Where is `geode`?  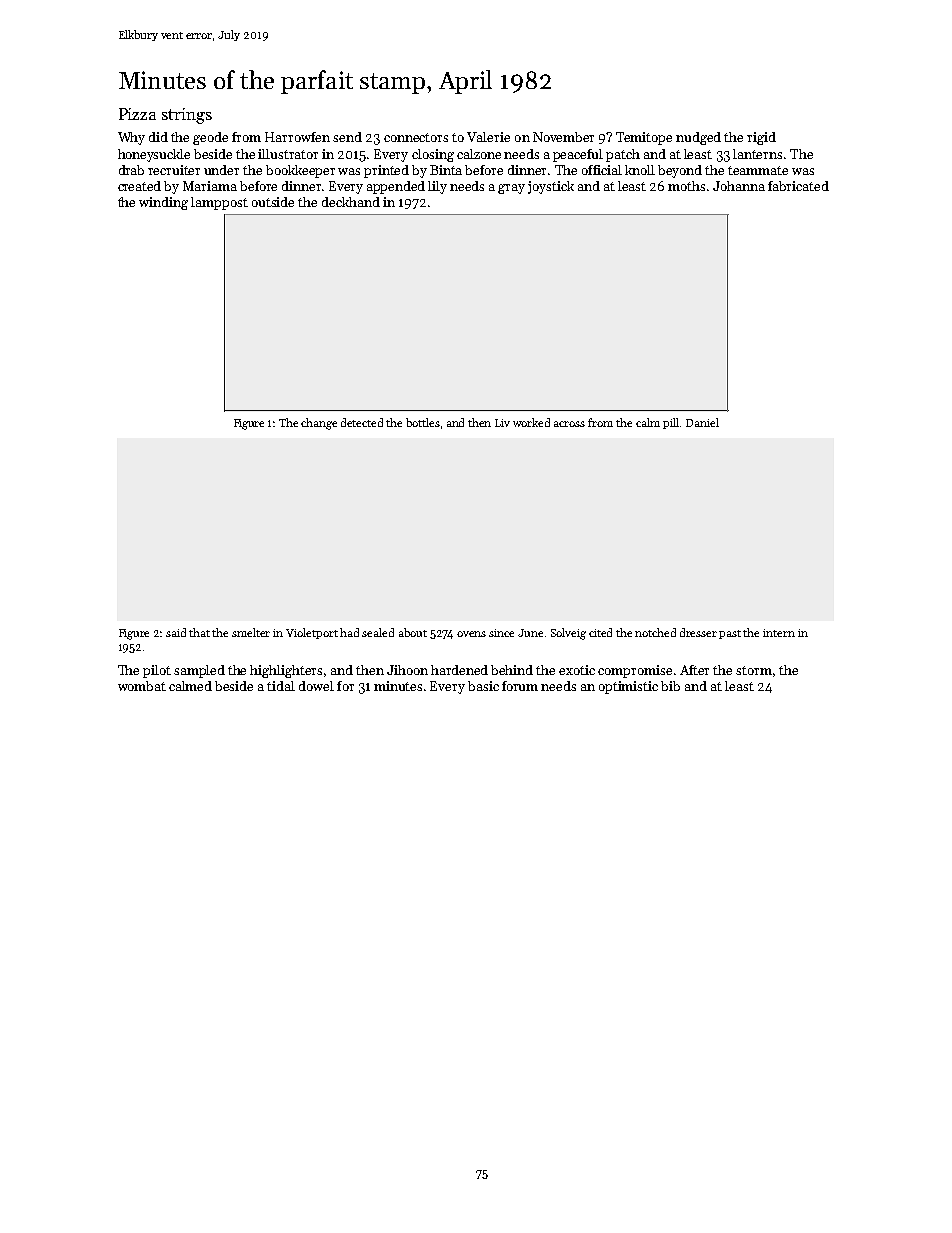 geode is located at coordinates (210, 138).
